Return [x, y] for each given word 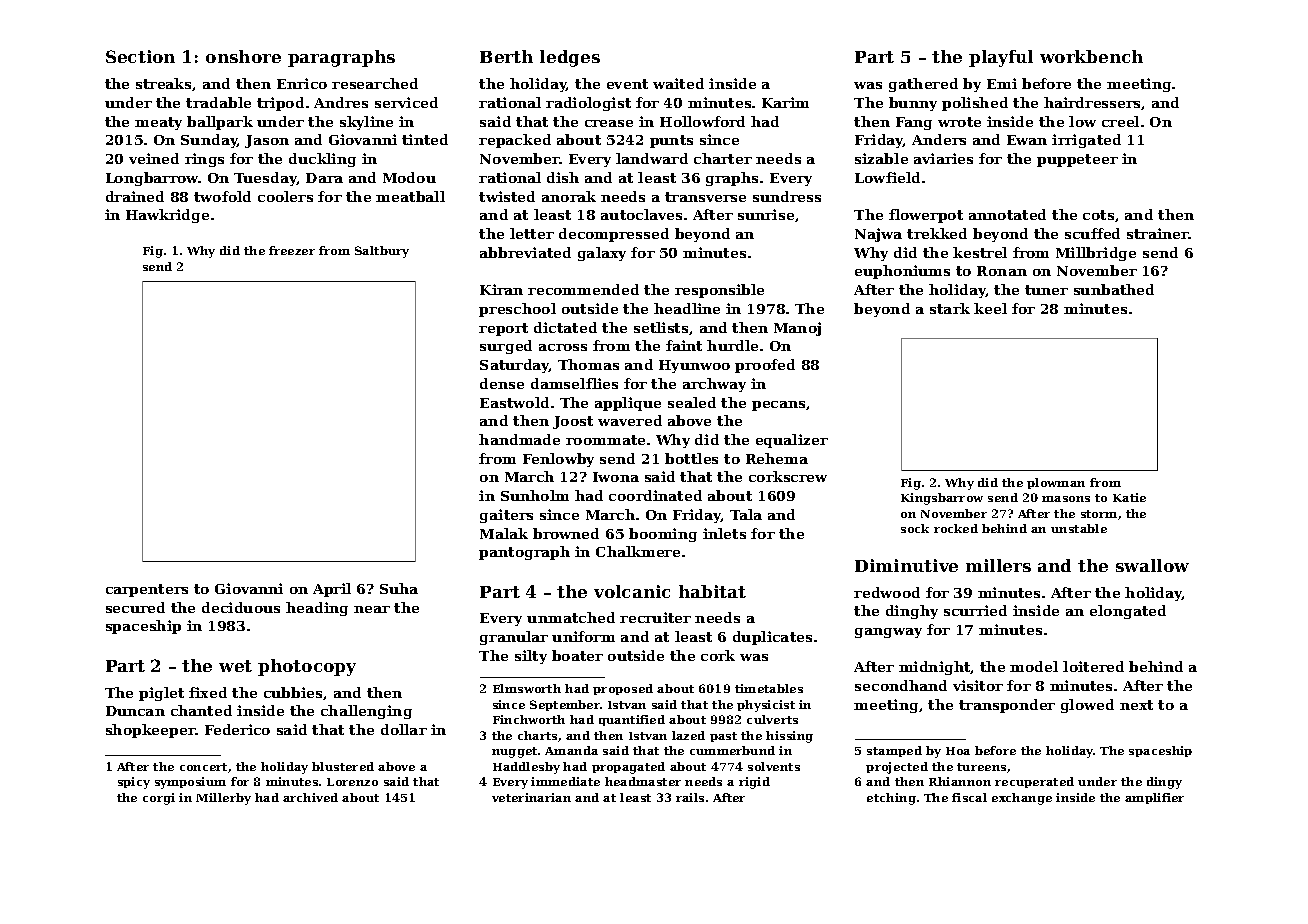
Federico [237, 729]
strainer [1158, 233]
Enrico [302, 83]
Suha [399, 588]
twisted [507, 196]
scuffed [1092, 233]
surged [506, 347]
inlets [724, 533]
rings [204, 160]
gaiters [506, 516]
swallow [1152, 565]
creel [1120, 121]
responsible [719, 291]
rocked [956, 528]
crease [609, 123]
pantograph [524, 553]
